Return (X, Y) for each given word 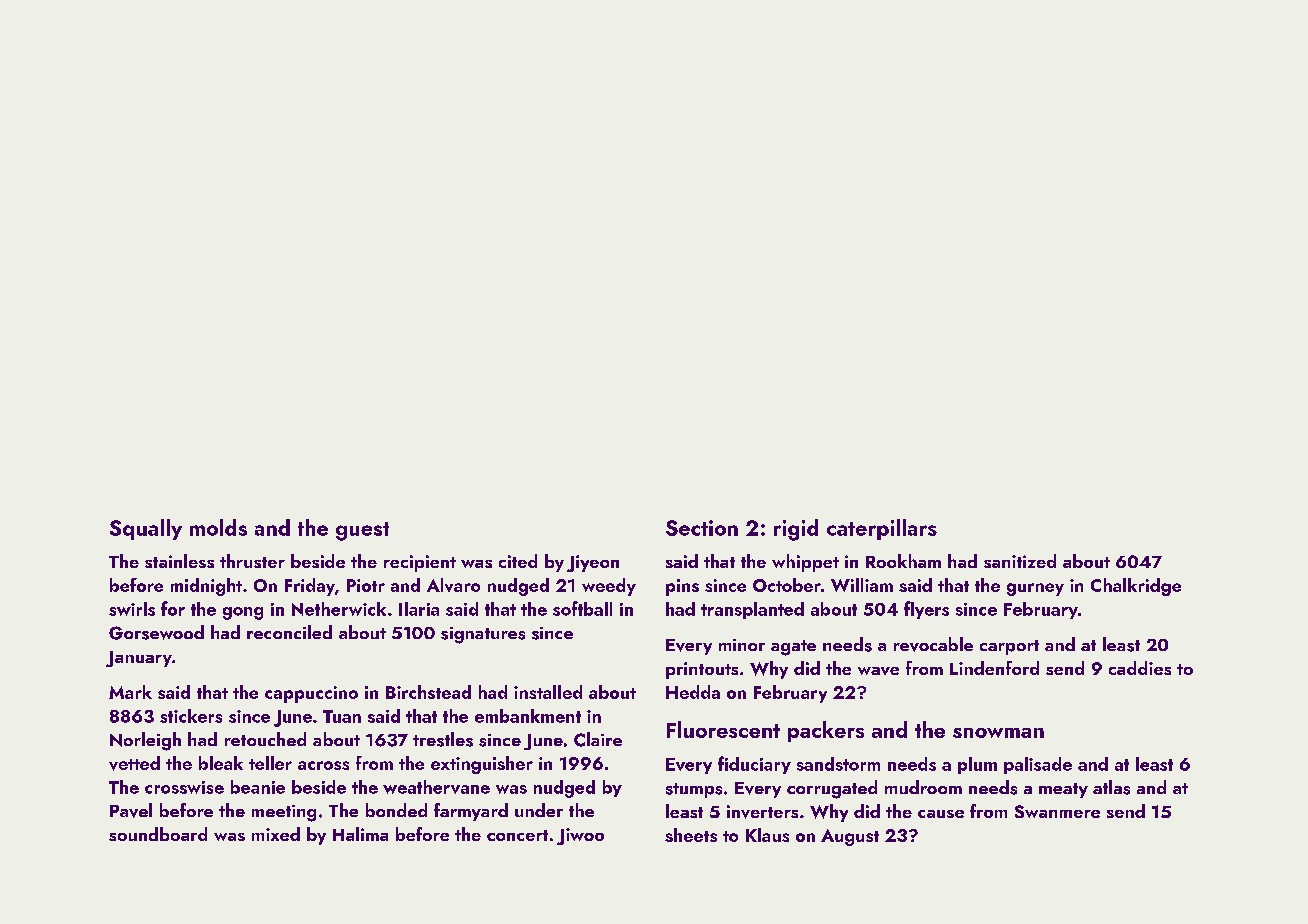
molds (218, 527)
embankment (528, 716)
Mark (130, 692)
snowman (998, 733)
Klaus (767, 835)
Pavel (131, 810)
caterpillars (882, 529)
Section (702, 528)
